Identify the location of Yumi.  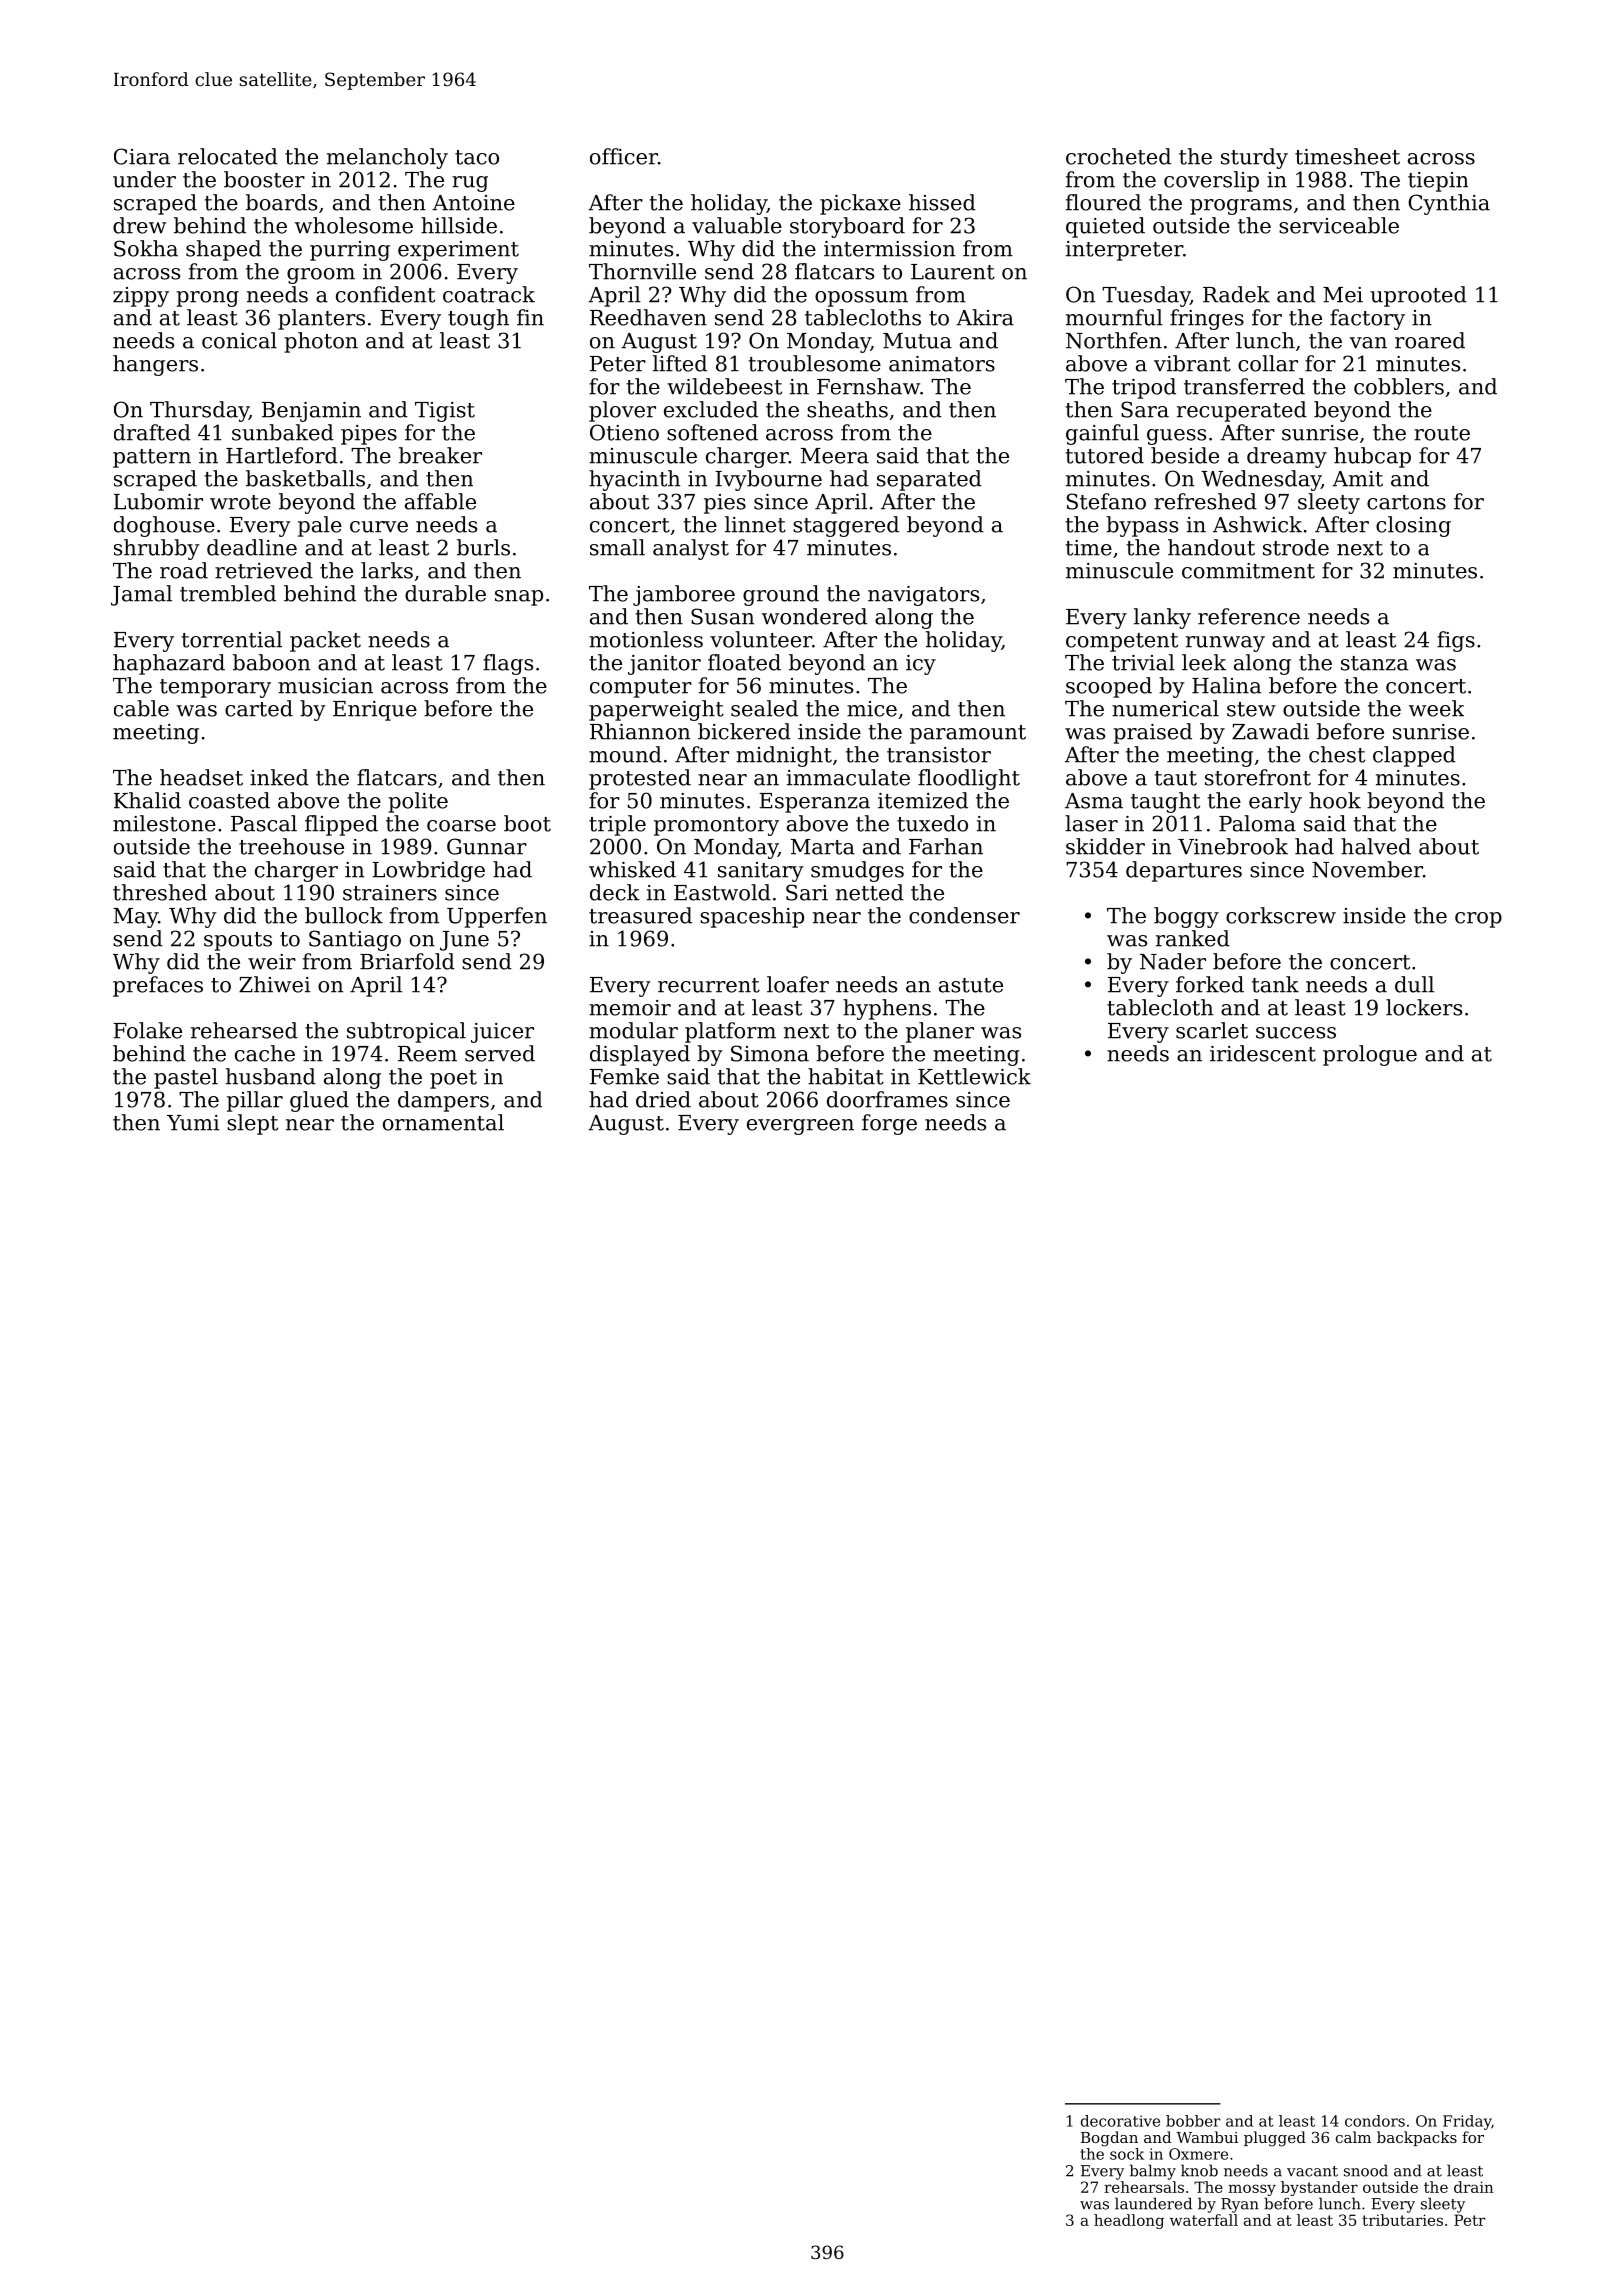
(193, 1123).
